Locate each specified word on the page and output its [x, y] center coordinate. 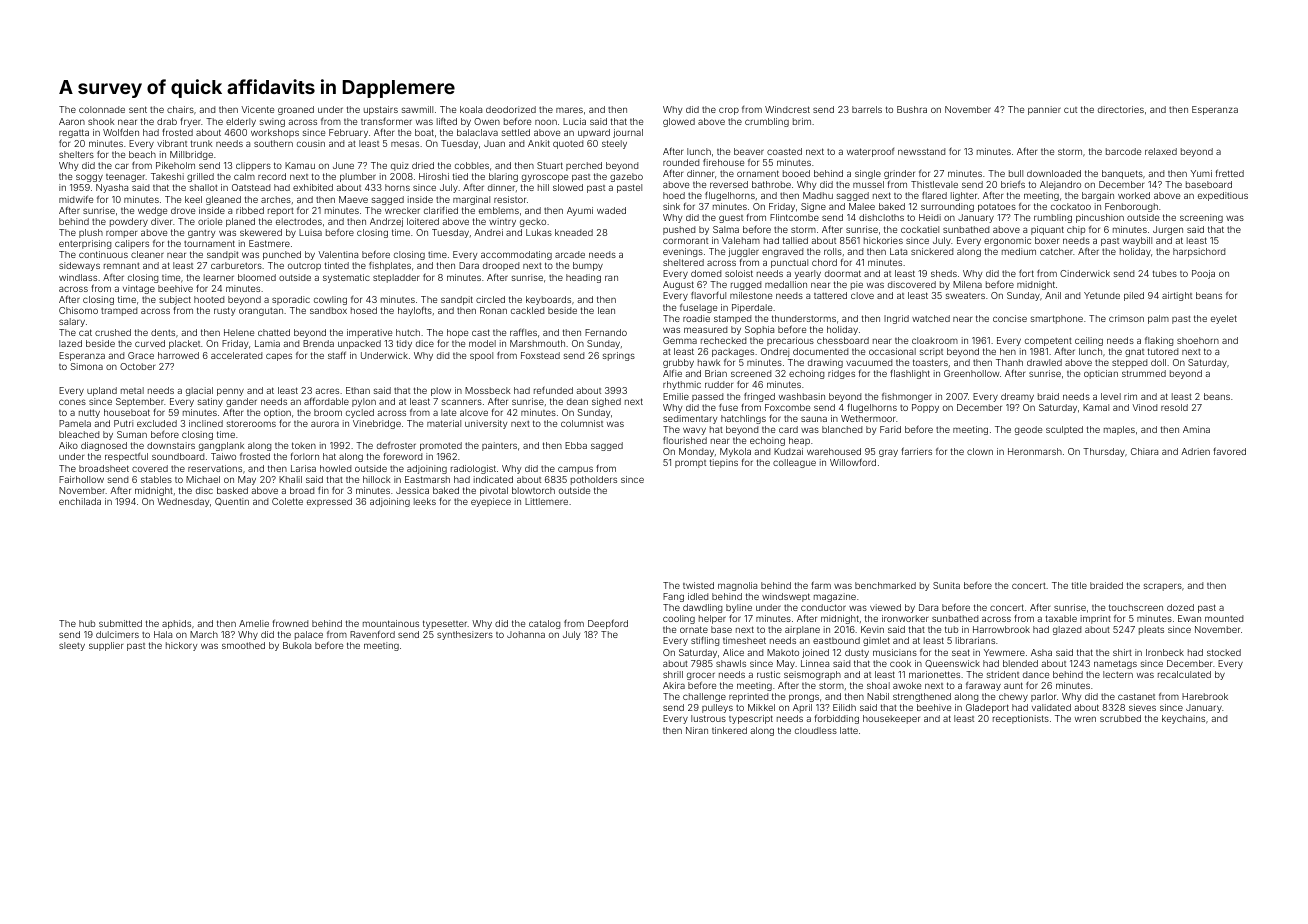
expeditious [1223, 196]
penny [230, 392]
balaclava [477, 132]
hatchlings [743, 419]
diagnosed [104, 446]
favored [1229, 451]
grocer [701, 676]
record [272, 176]
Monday [696, 452]
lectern [1118, 674]
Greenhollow [972, 373]
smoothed [243, 645]
